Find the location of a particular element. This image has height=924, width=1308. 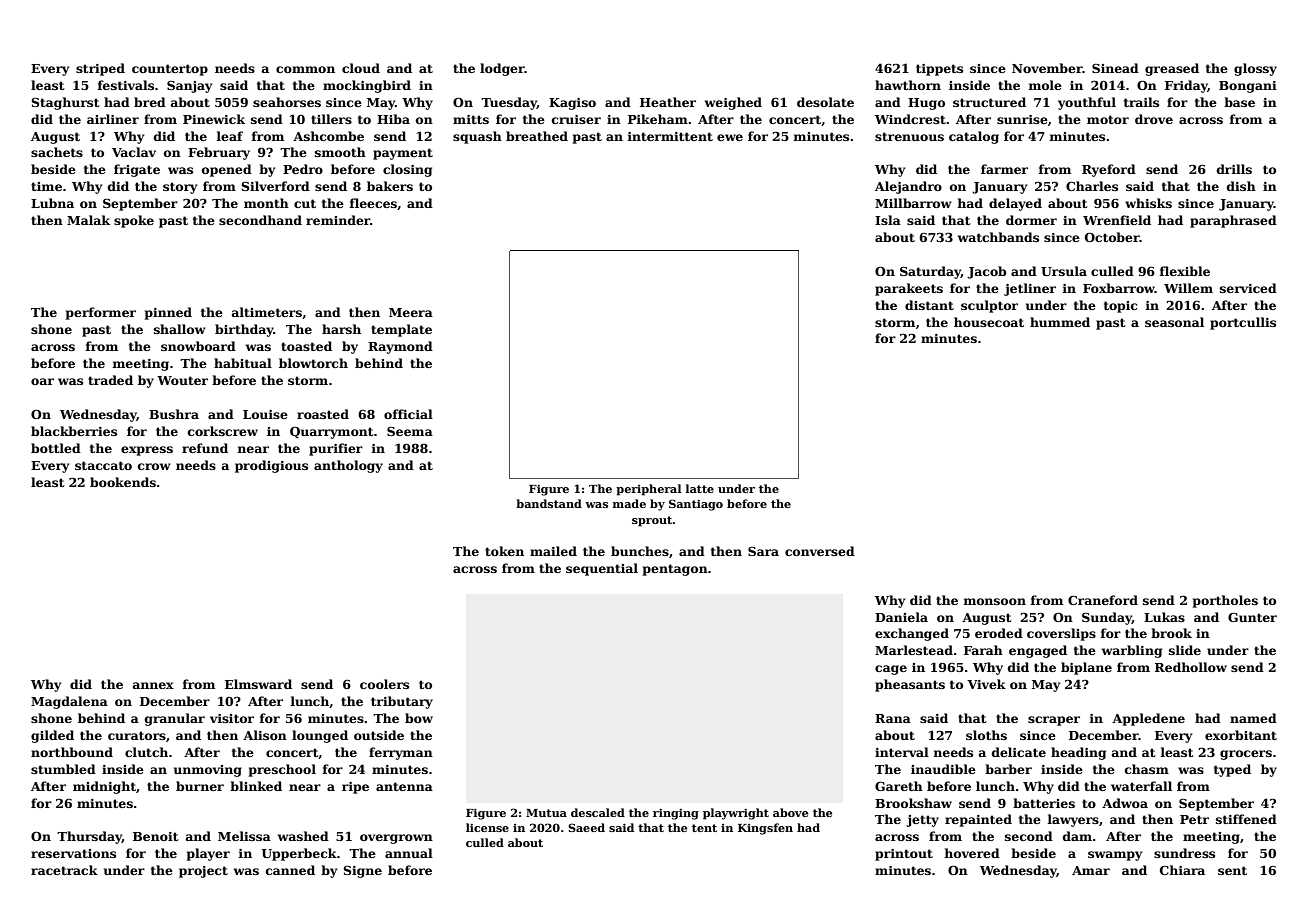

mitts is located at coordinates (471, 119).
